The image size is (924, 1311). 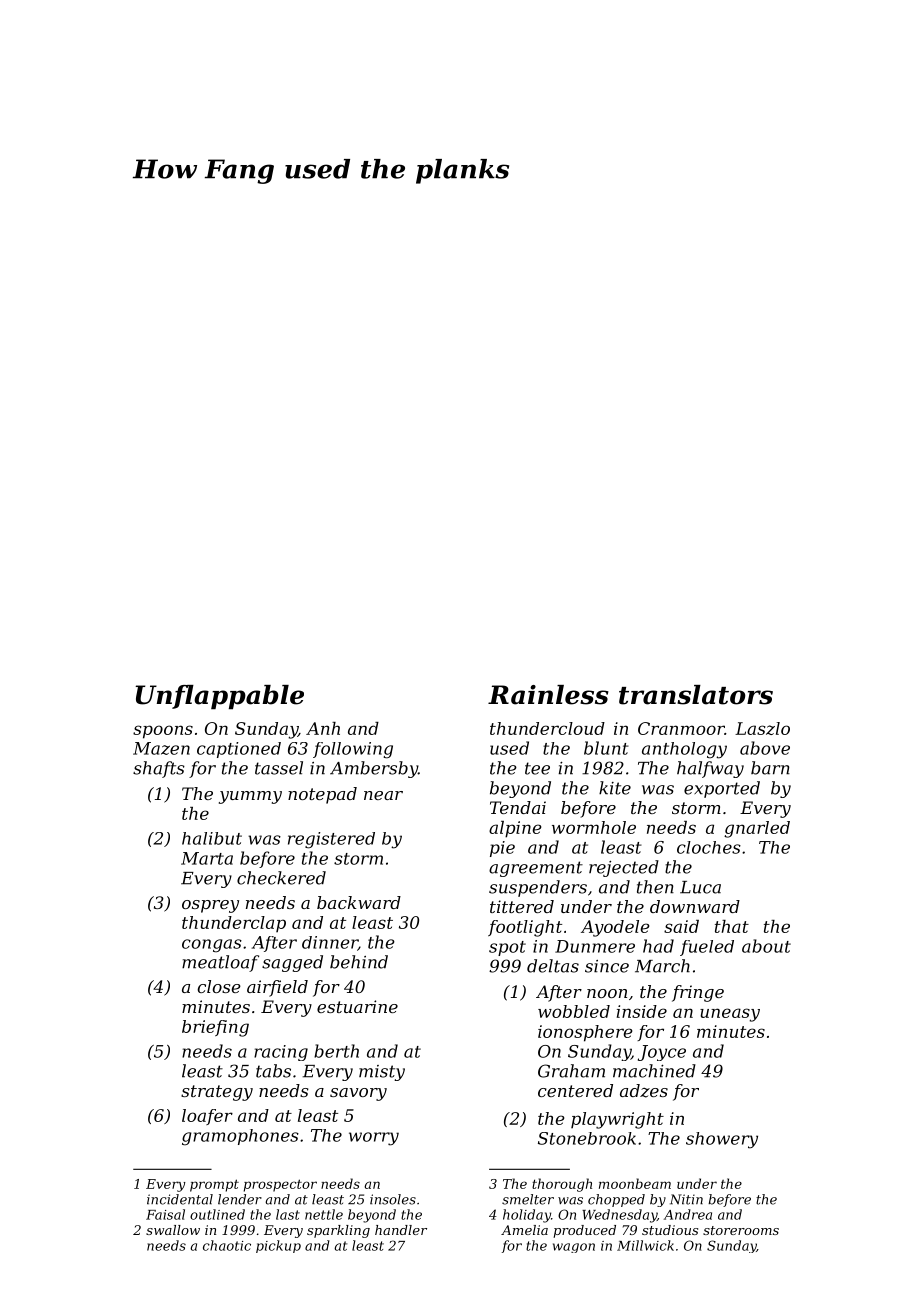 I want to click on notepad, so click(x=322, y=795).
